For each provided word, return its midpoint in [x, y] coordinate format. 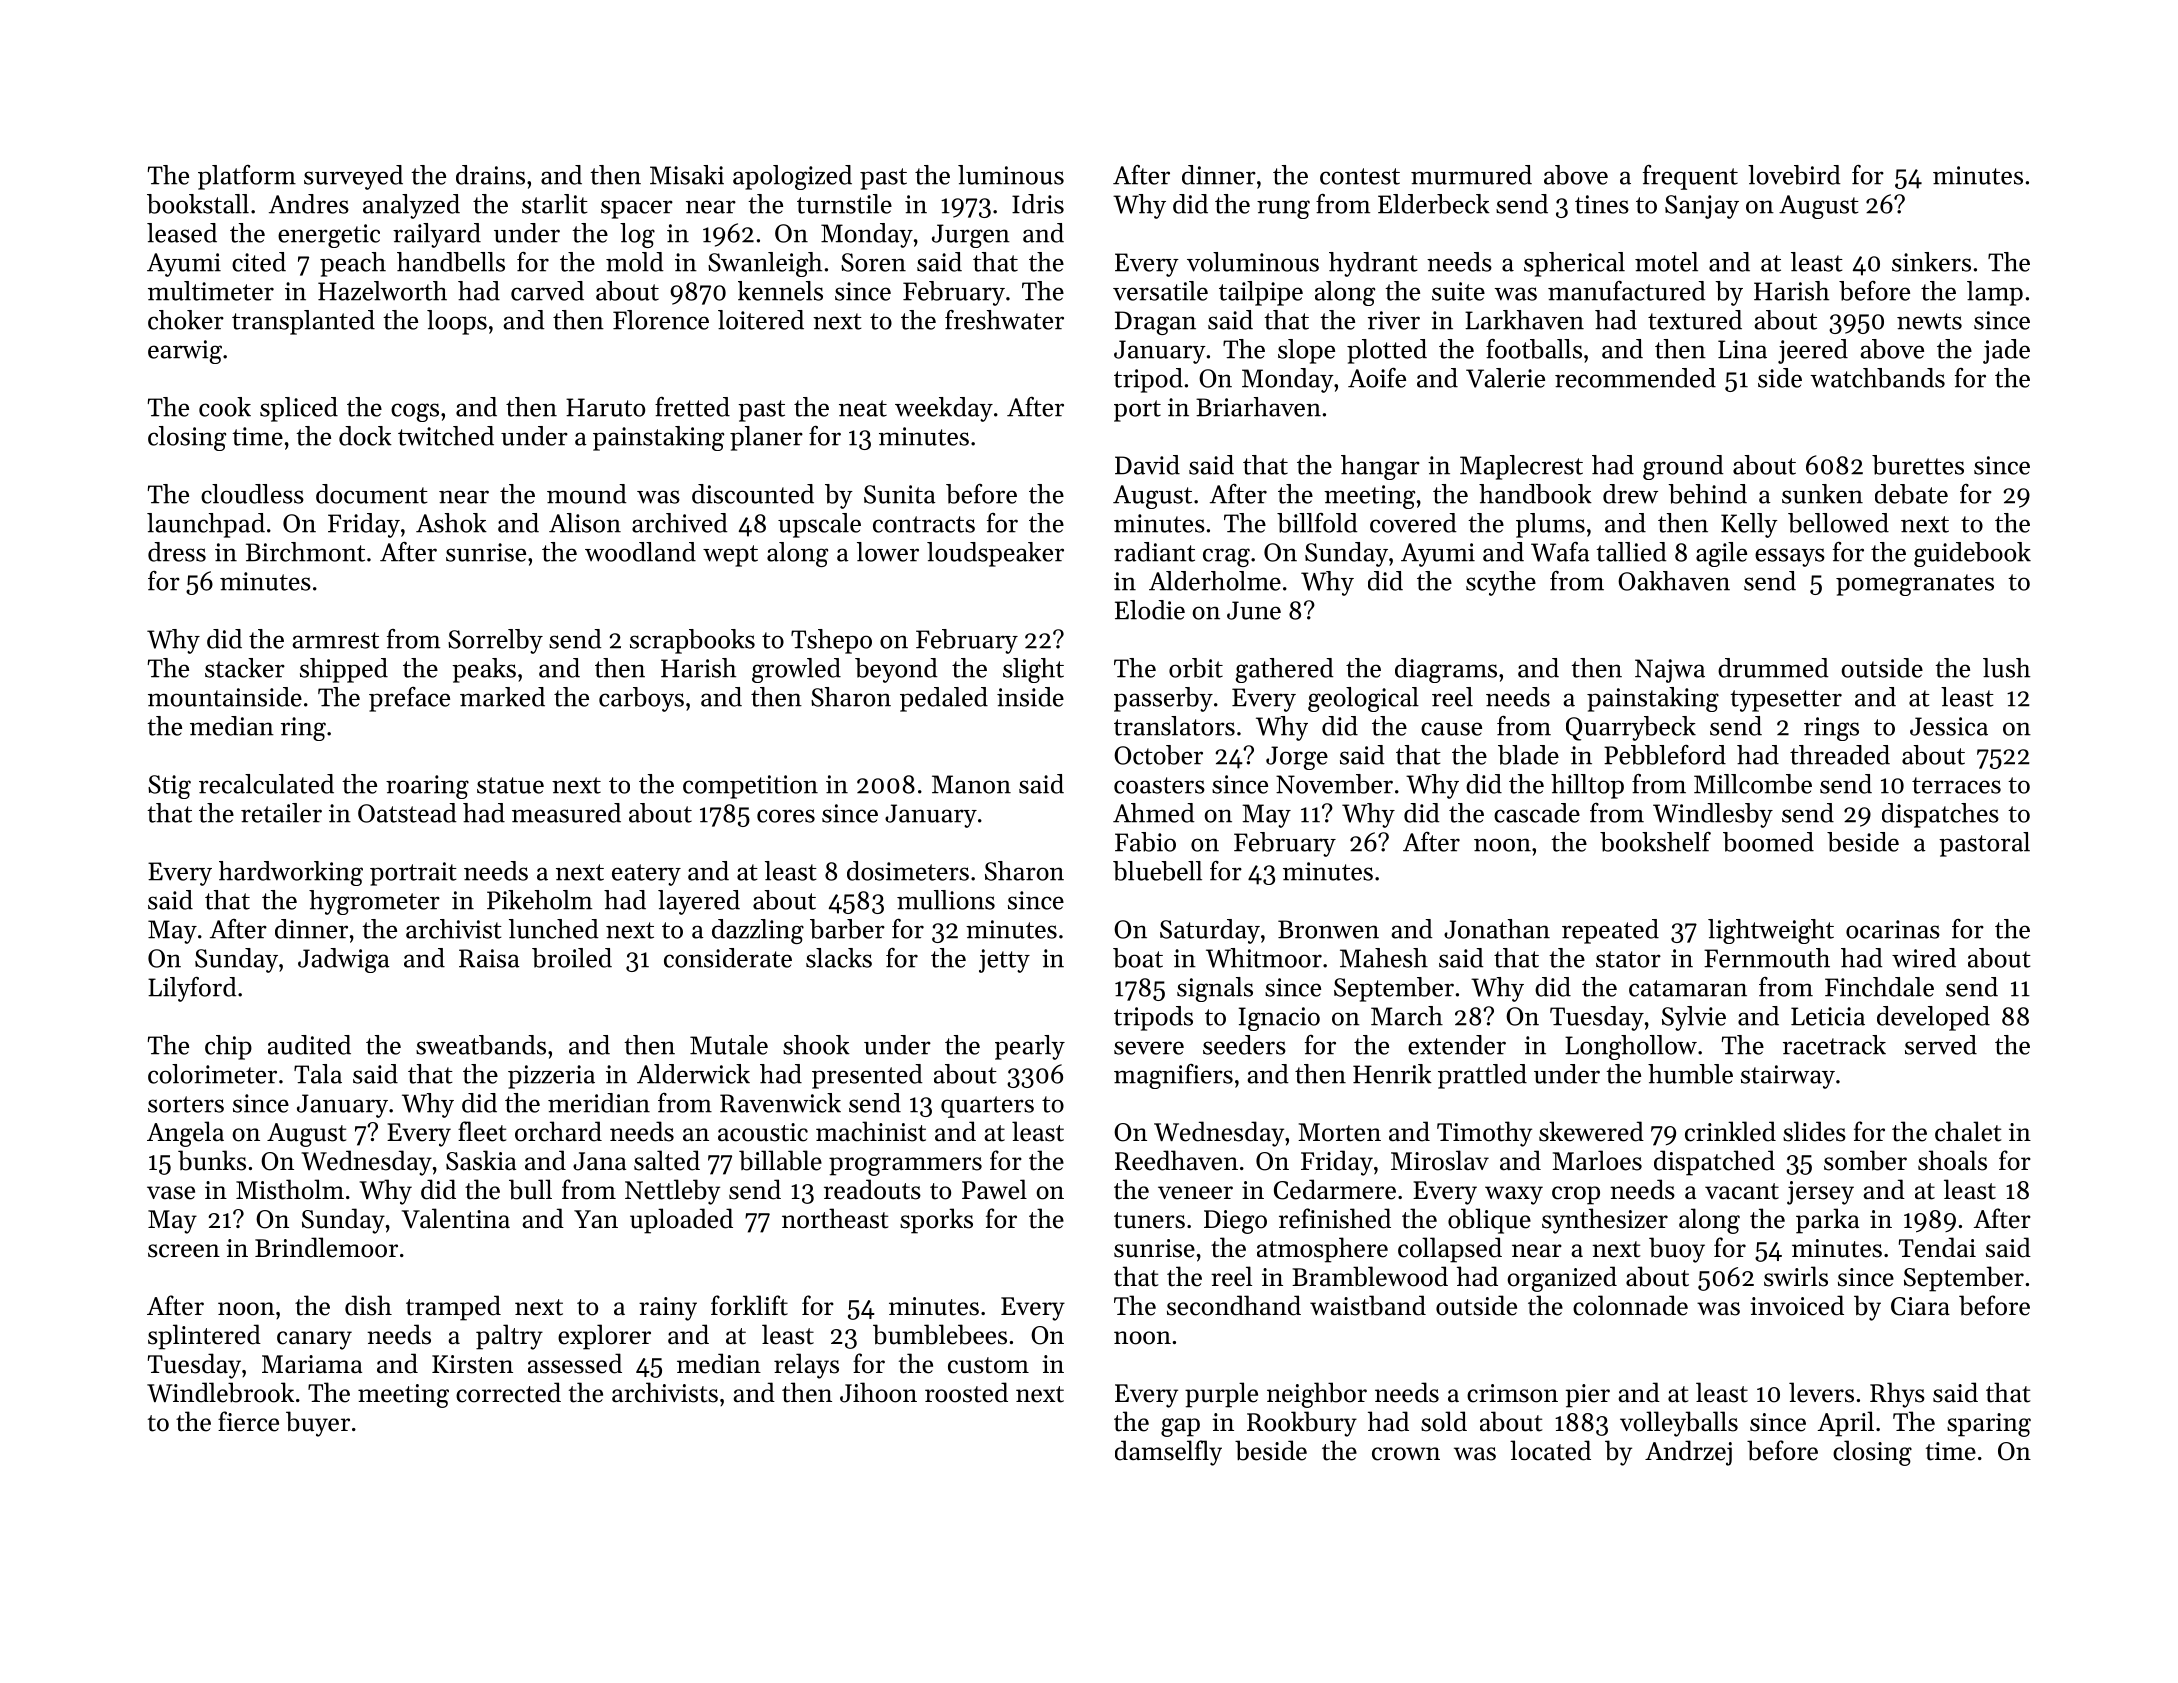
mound [587, 494]
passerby [1163, 699]
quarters [987, 1107]
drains [490, 175]
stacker [245, 668]
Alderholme [1215, 581]
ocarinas [1893, 929]
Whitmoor [1264, 958]
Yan [596, 1219]
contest [1360, 176]
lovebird [1794, 175]
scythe [1501, 583]
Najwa [1670, 671]
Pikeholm [539, 900]
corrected [508, 1392]
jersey [1820, 1193]
